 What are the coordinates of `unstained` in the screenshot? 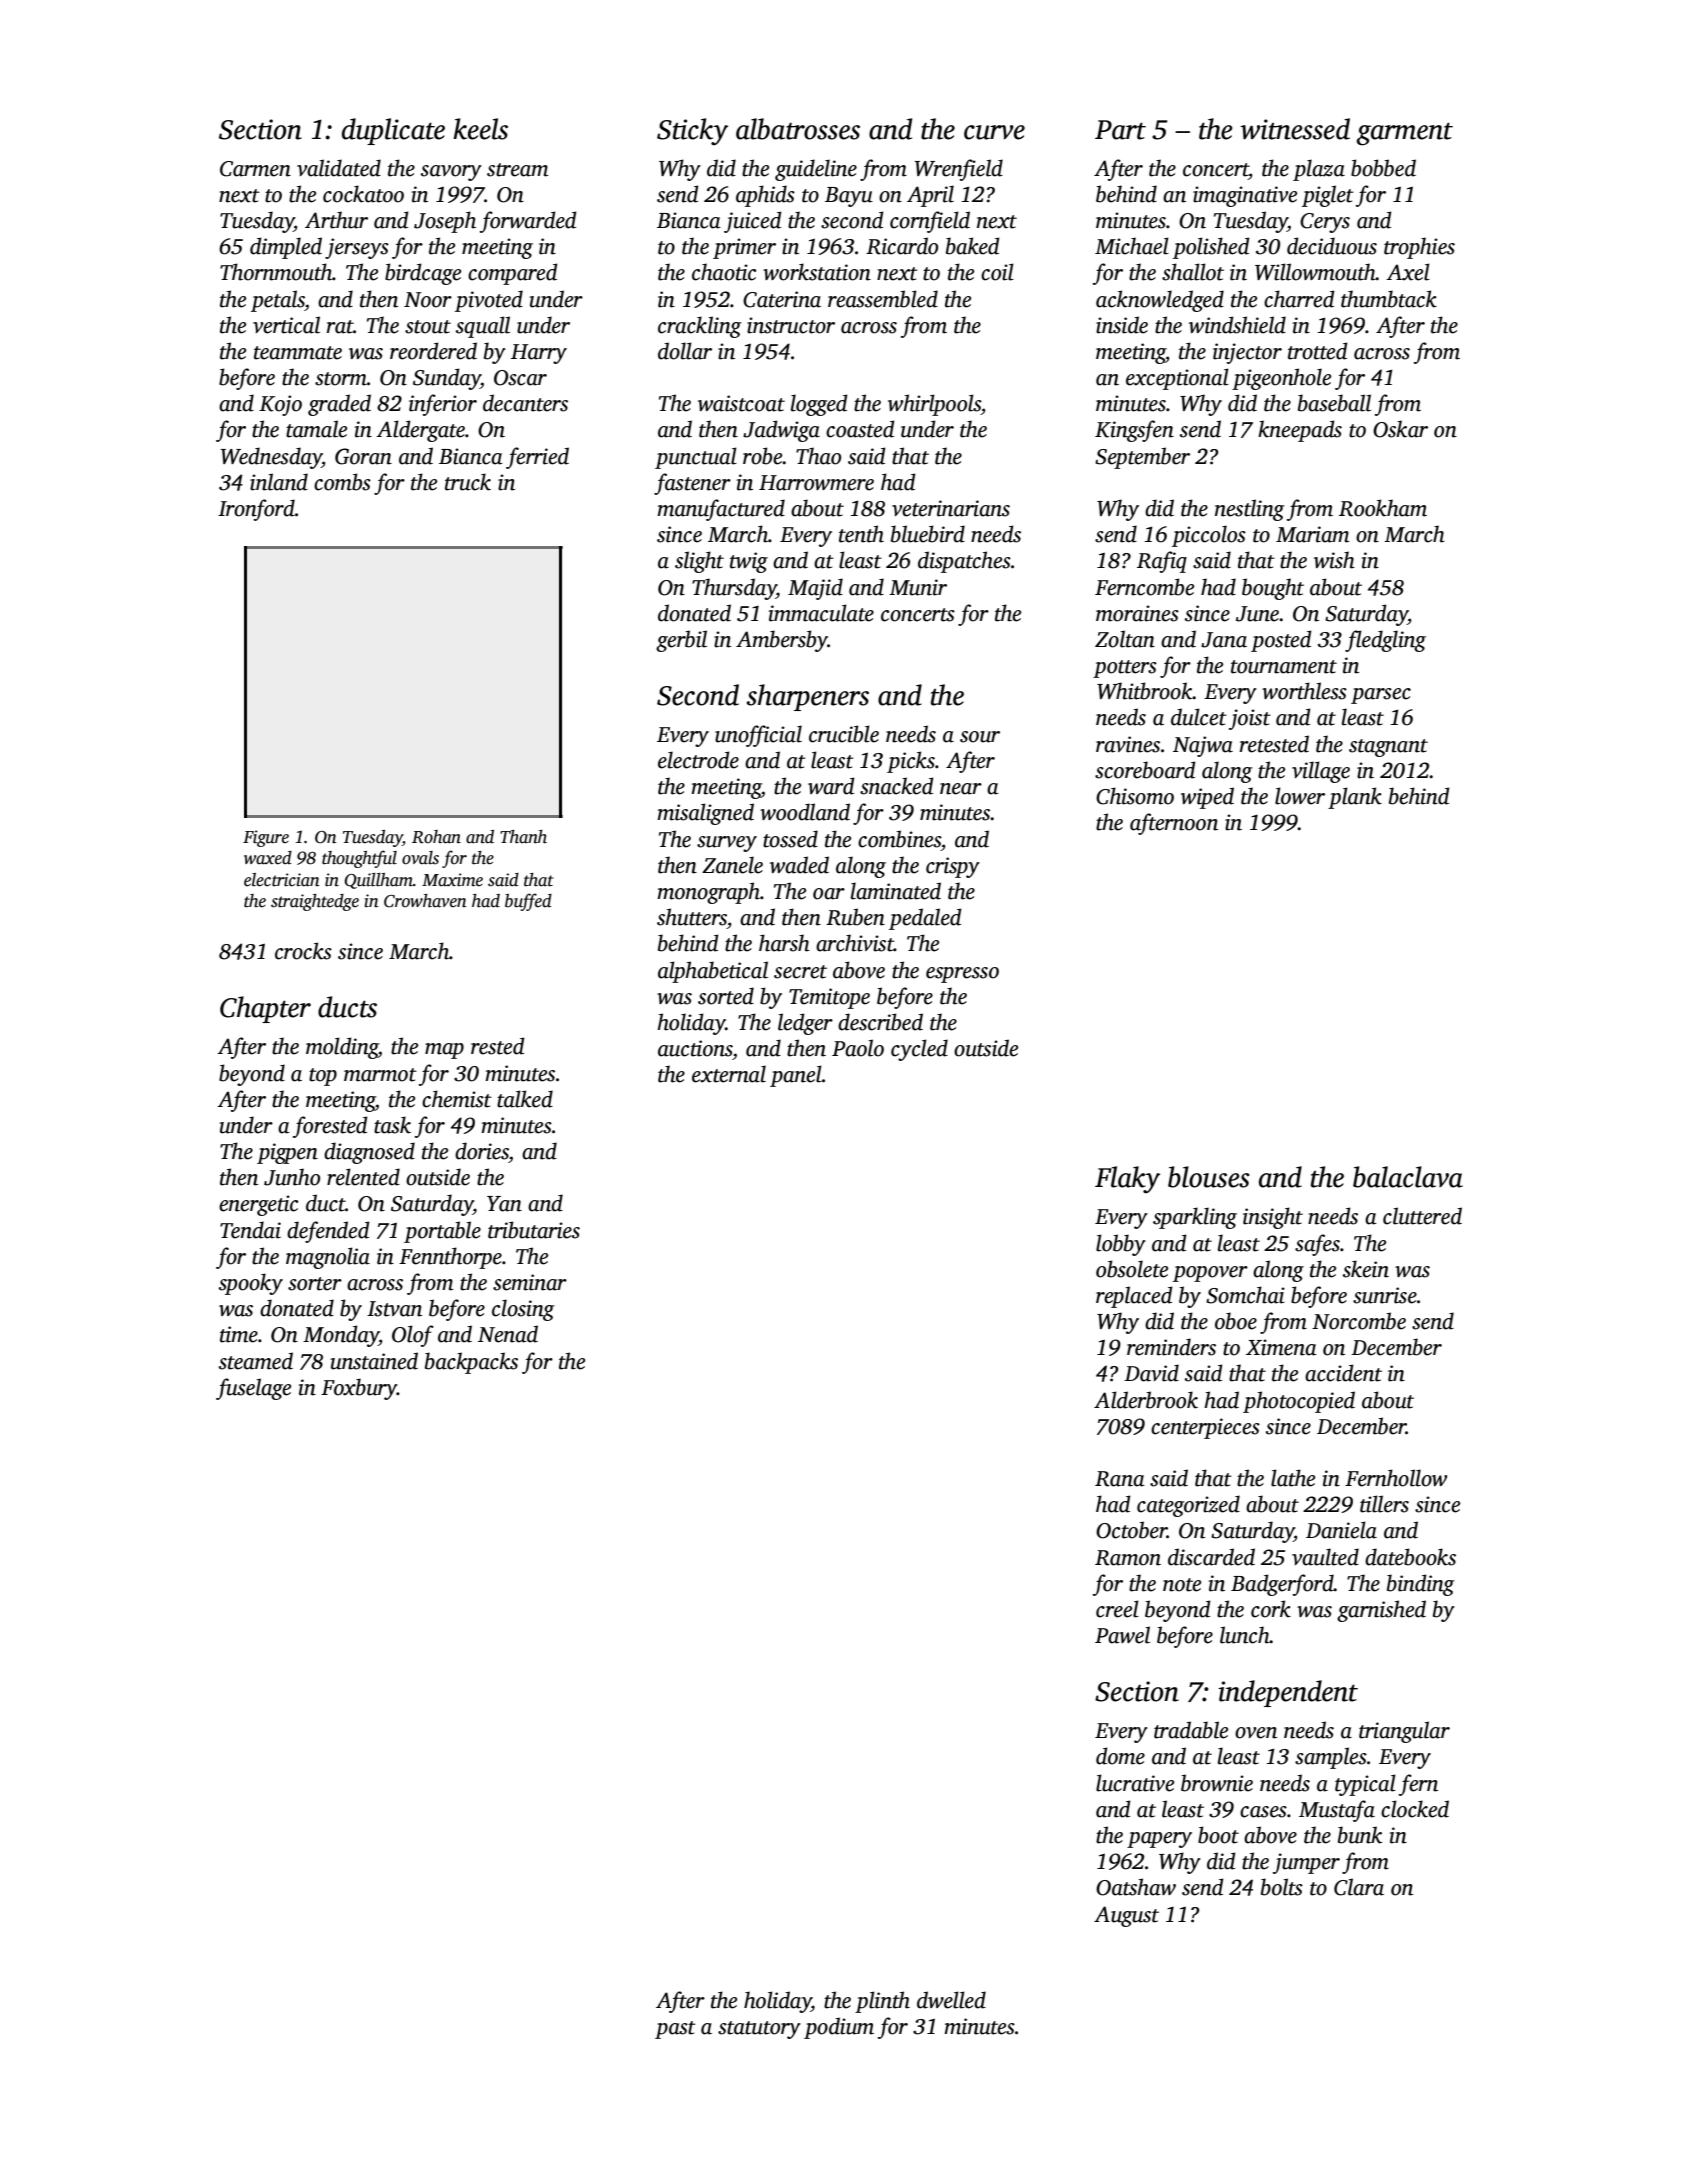 It's located at (374, 1361).
